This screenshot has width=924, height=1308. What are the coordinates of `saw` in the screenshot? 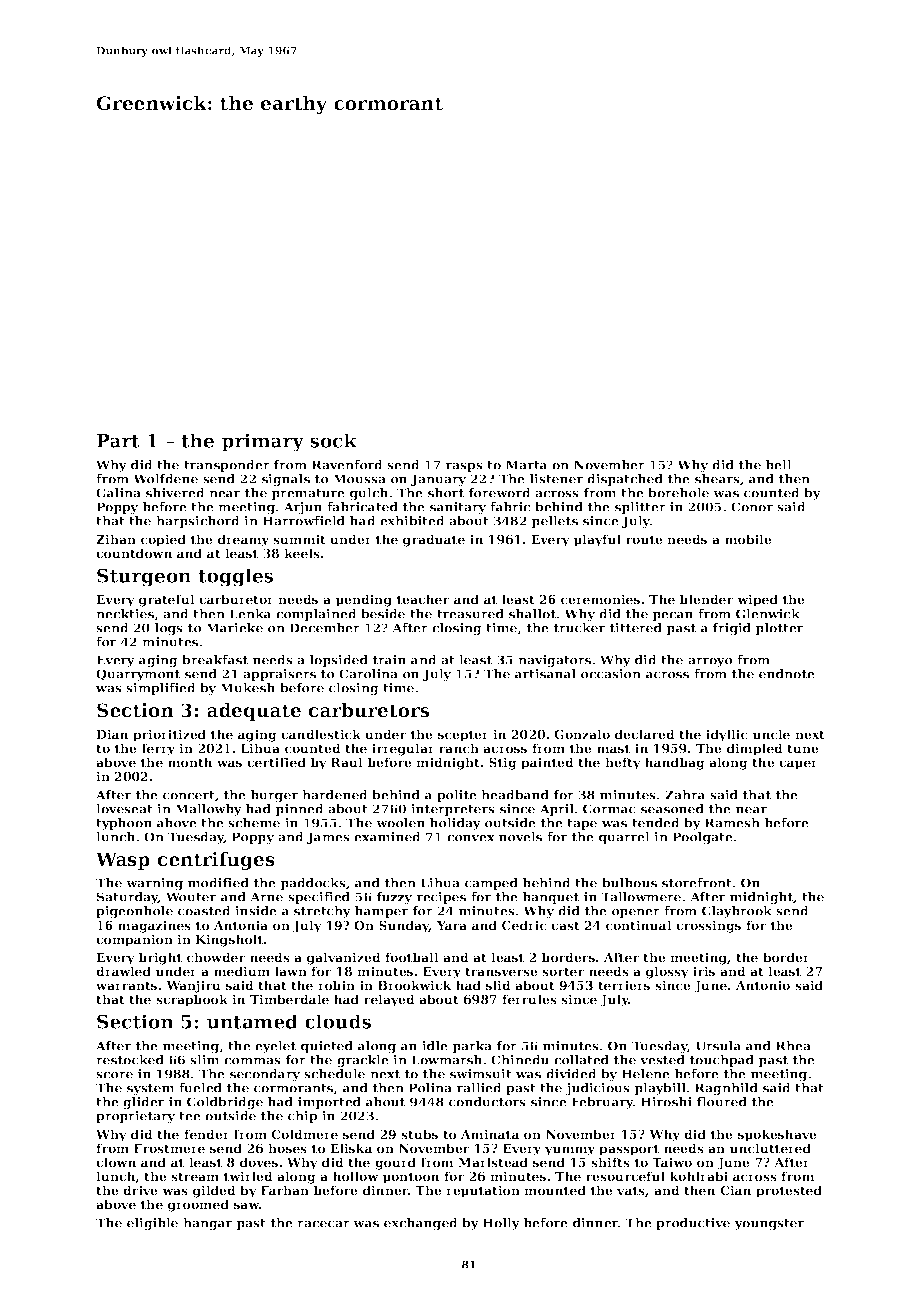 It's located at (246, 1205).
